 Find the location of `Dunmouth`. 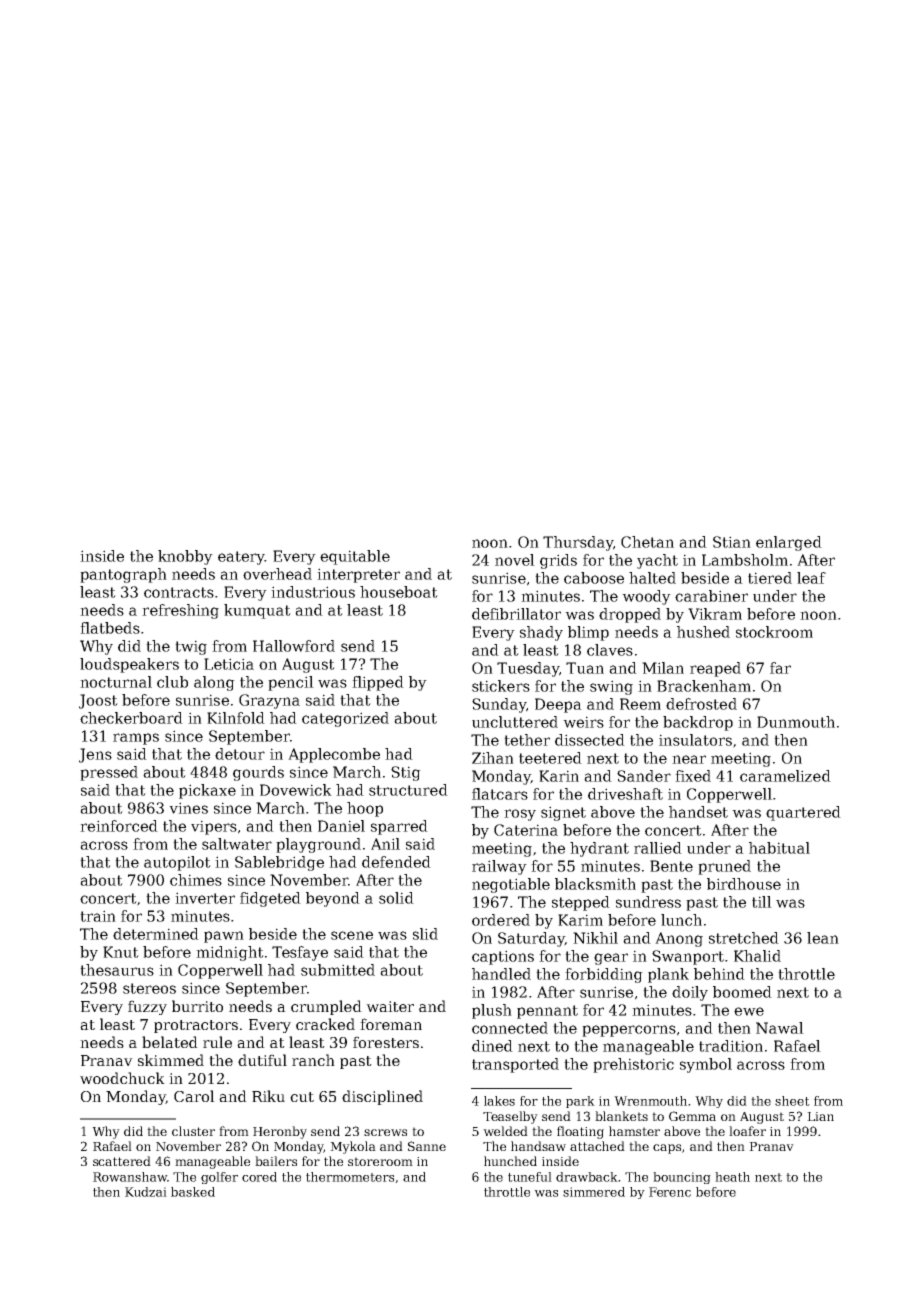

Dunmouth is located at coordinates (796, 722).
